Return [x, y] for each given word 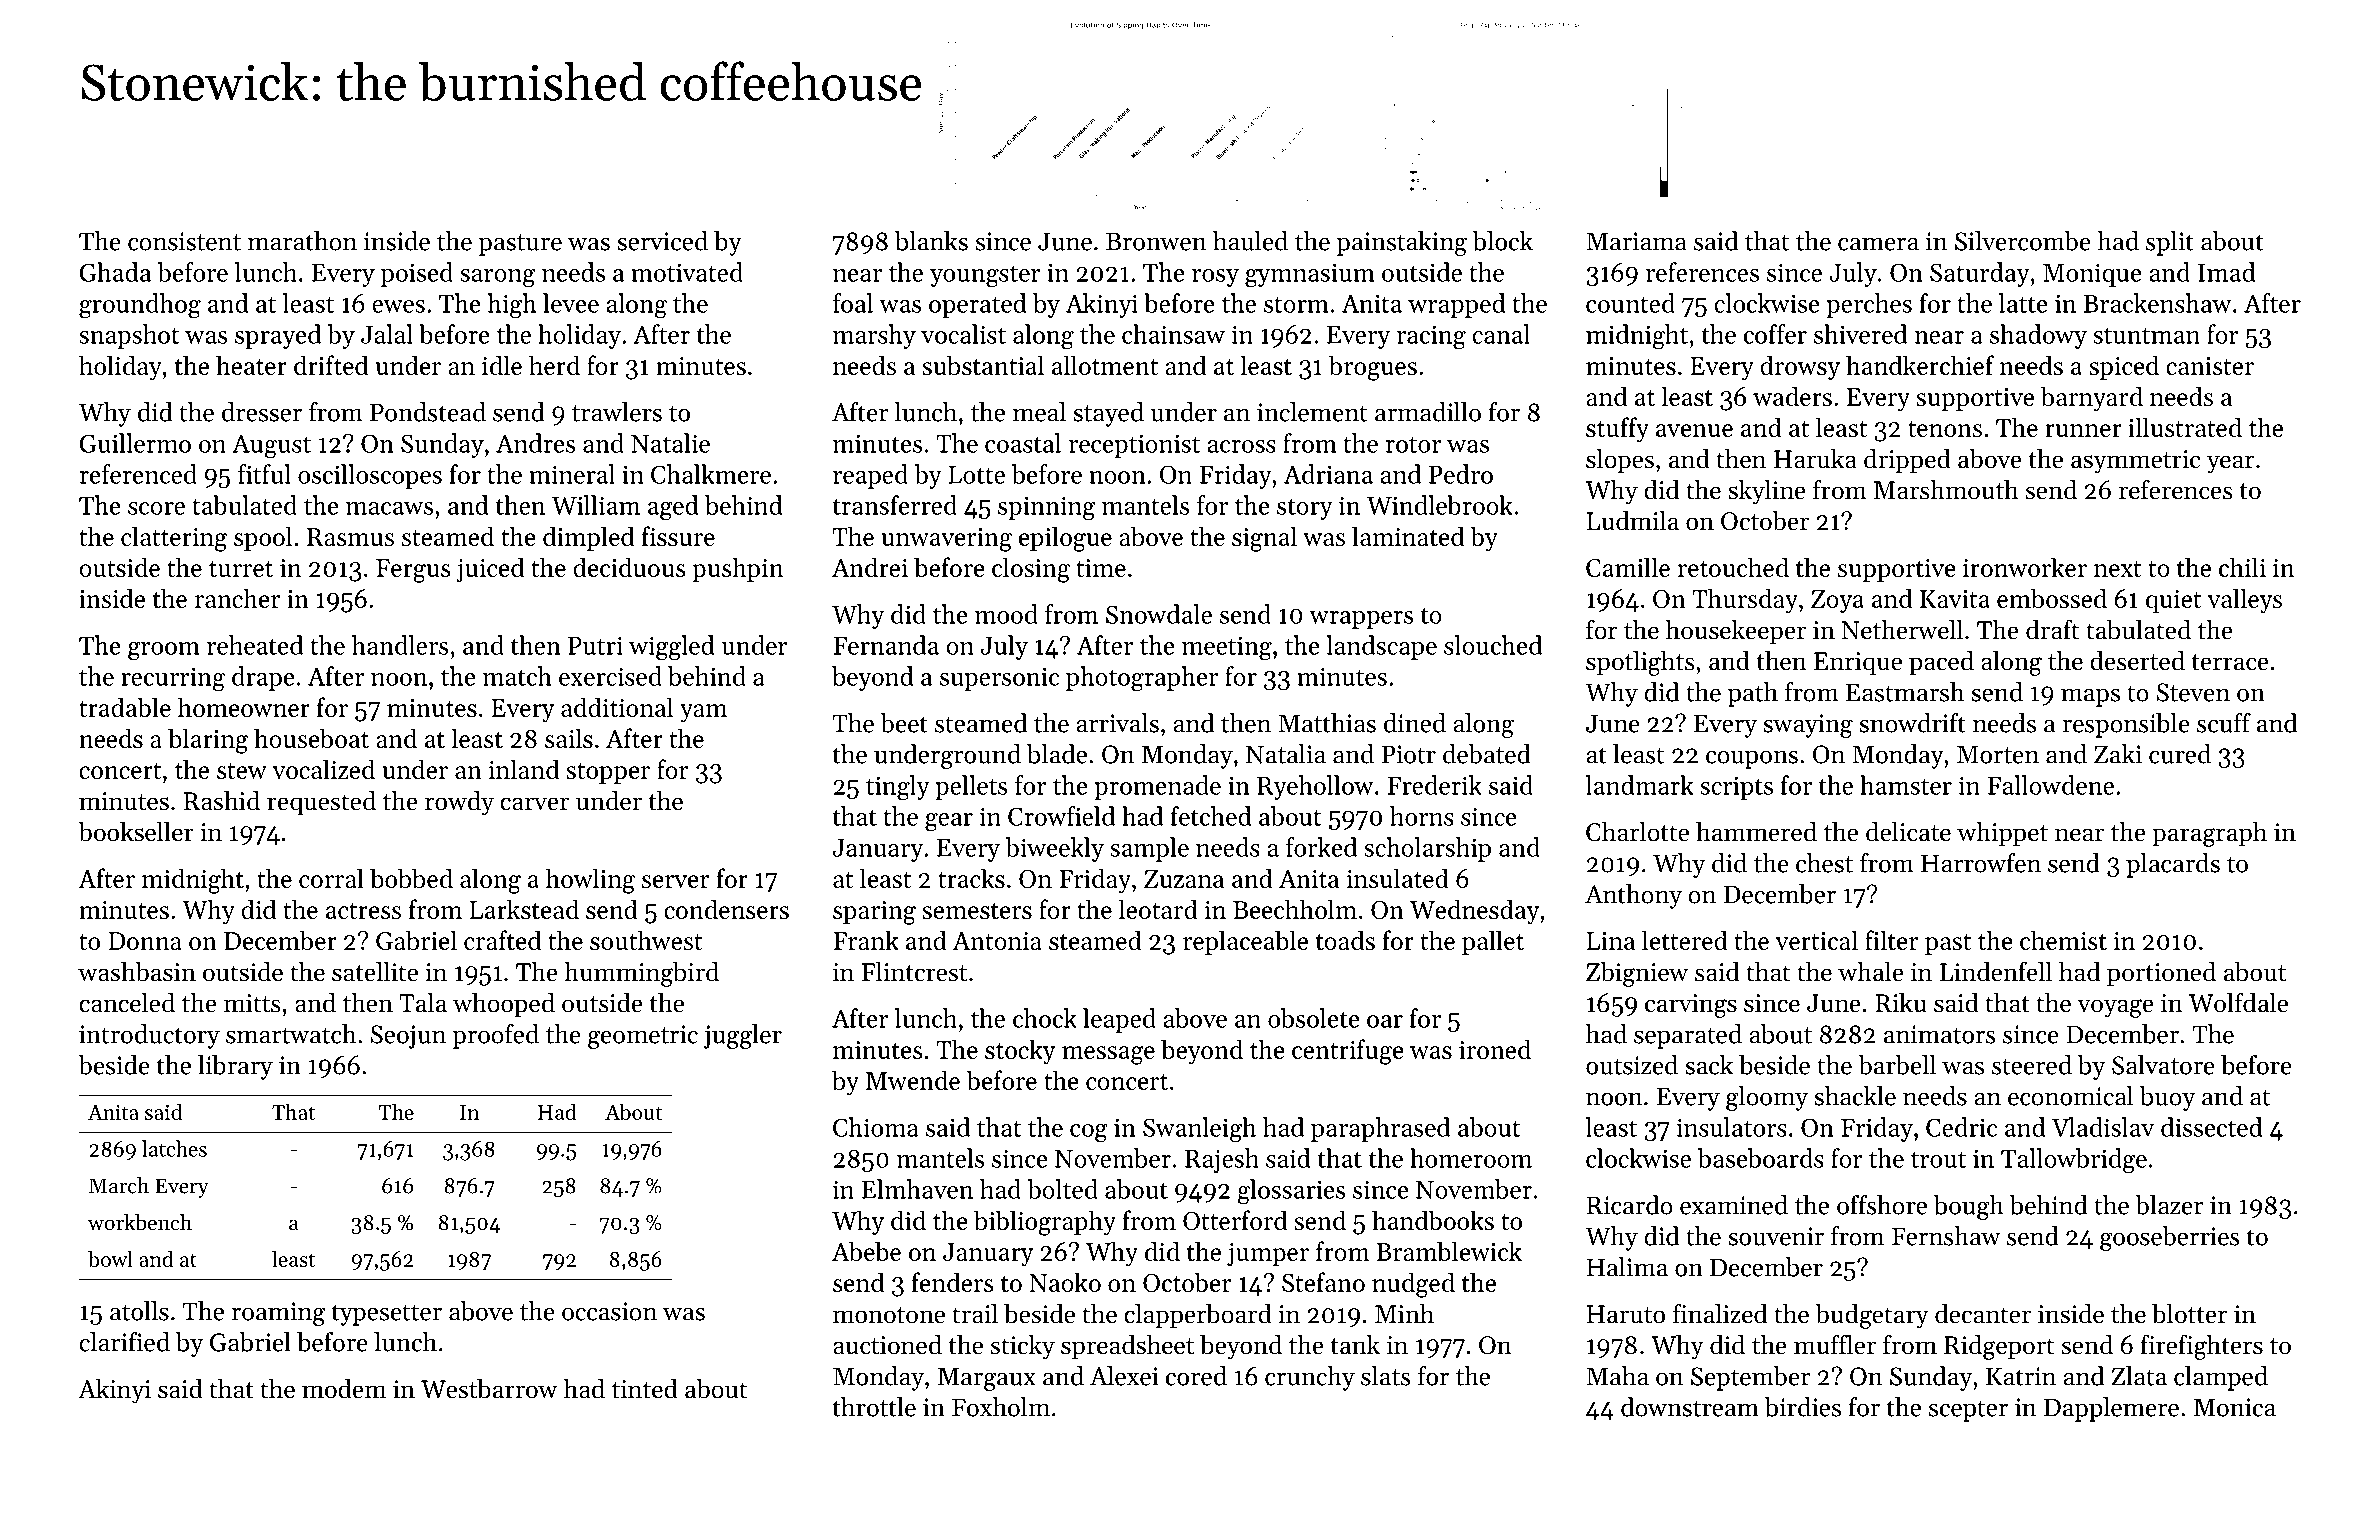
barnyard [2092, 398]
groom [164, 651]
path [1753, 694]
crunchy [1310, 1378]
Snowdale [1159, 614]
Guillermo [135, 443]
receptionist [1134, 446]
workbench [140, 1222]
